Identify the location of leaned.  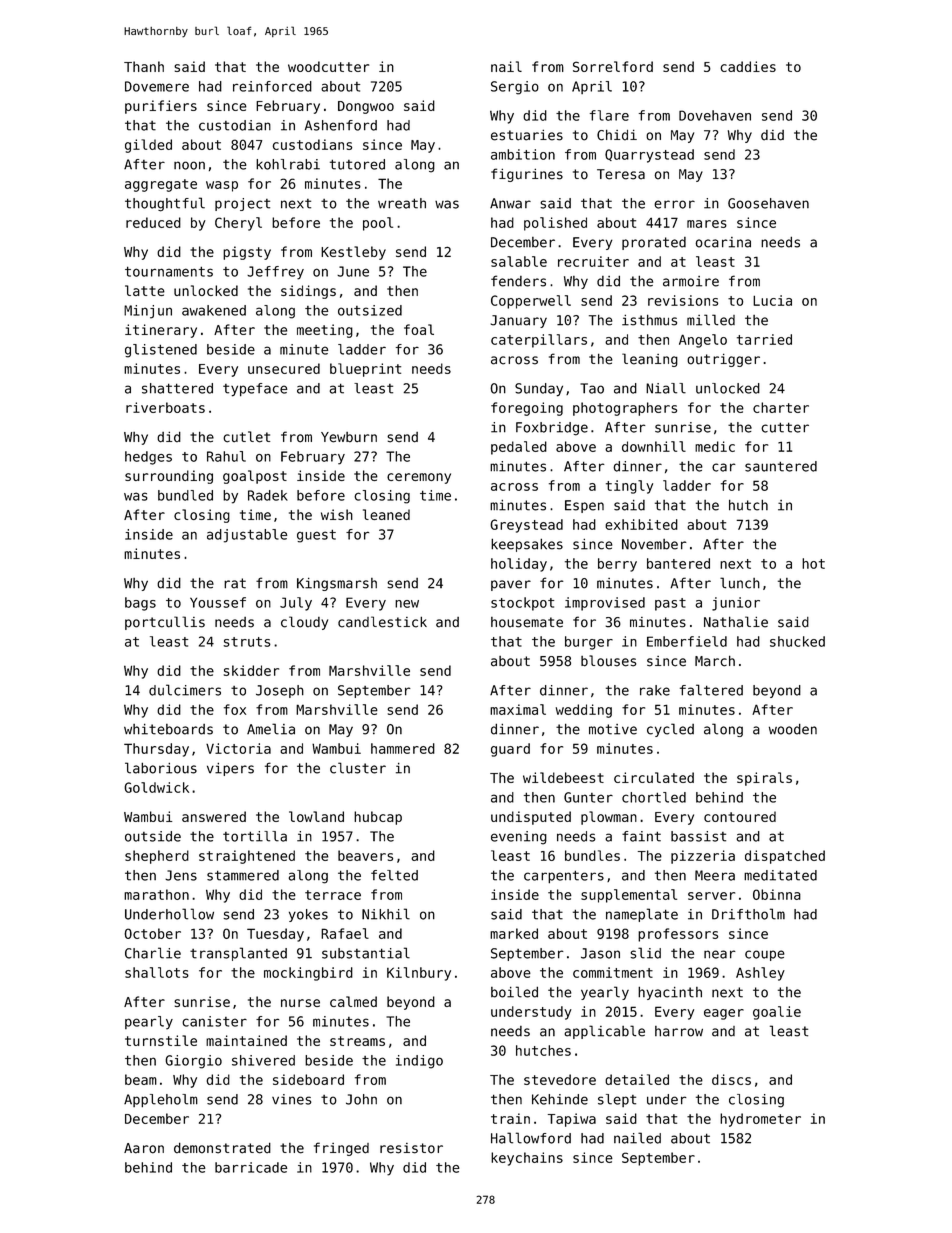
(386, 514).
